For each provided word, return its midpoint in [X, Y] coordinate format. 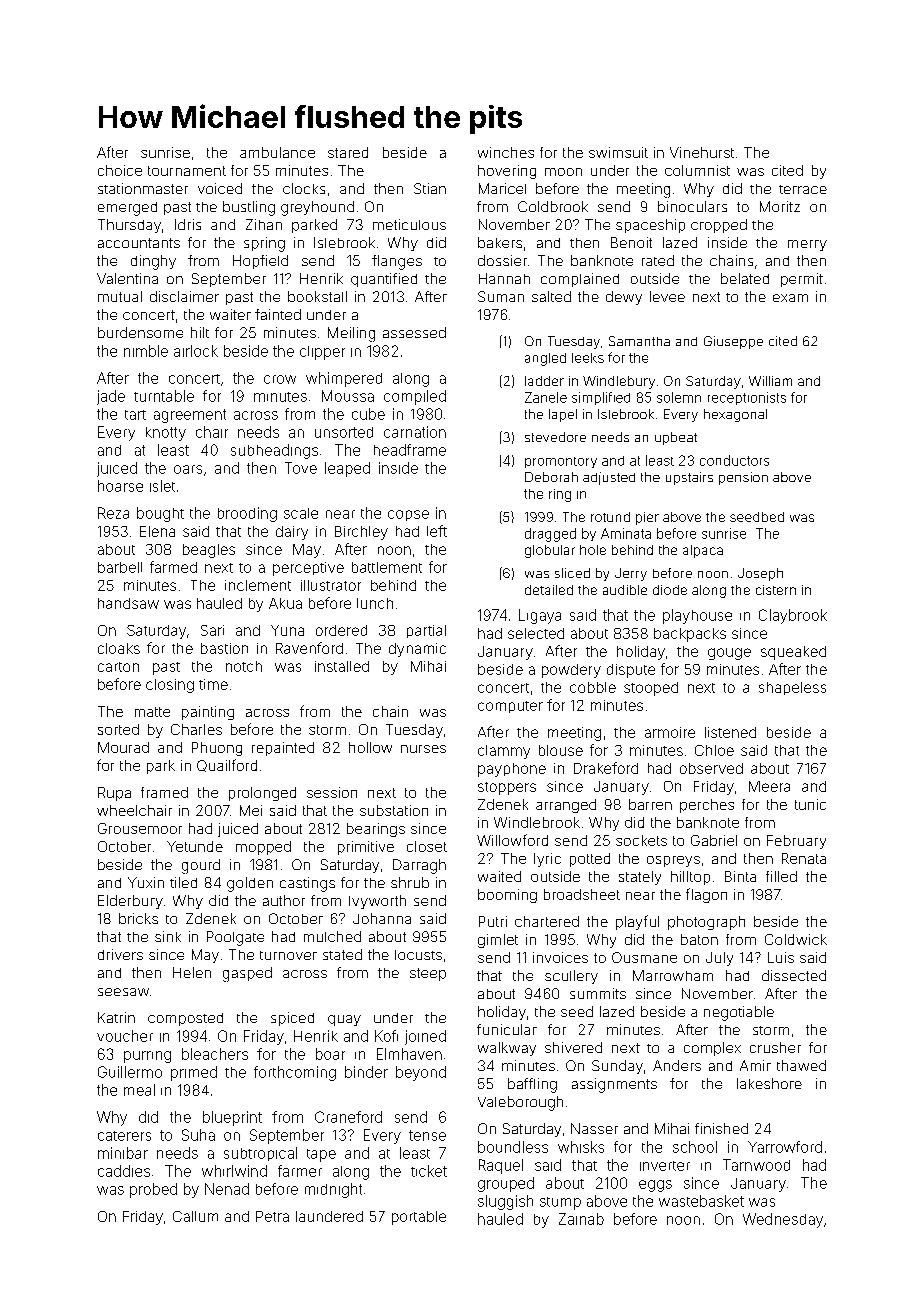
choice [120, 170]
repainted [283, 749]
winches [506, 152]
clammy [504, 752]
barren [650, 804]
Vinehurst [702, 152]
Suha [198, 1135]
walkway [507, 1049]
